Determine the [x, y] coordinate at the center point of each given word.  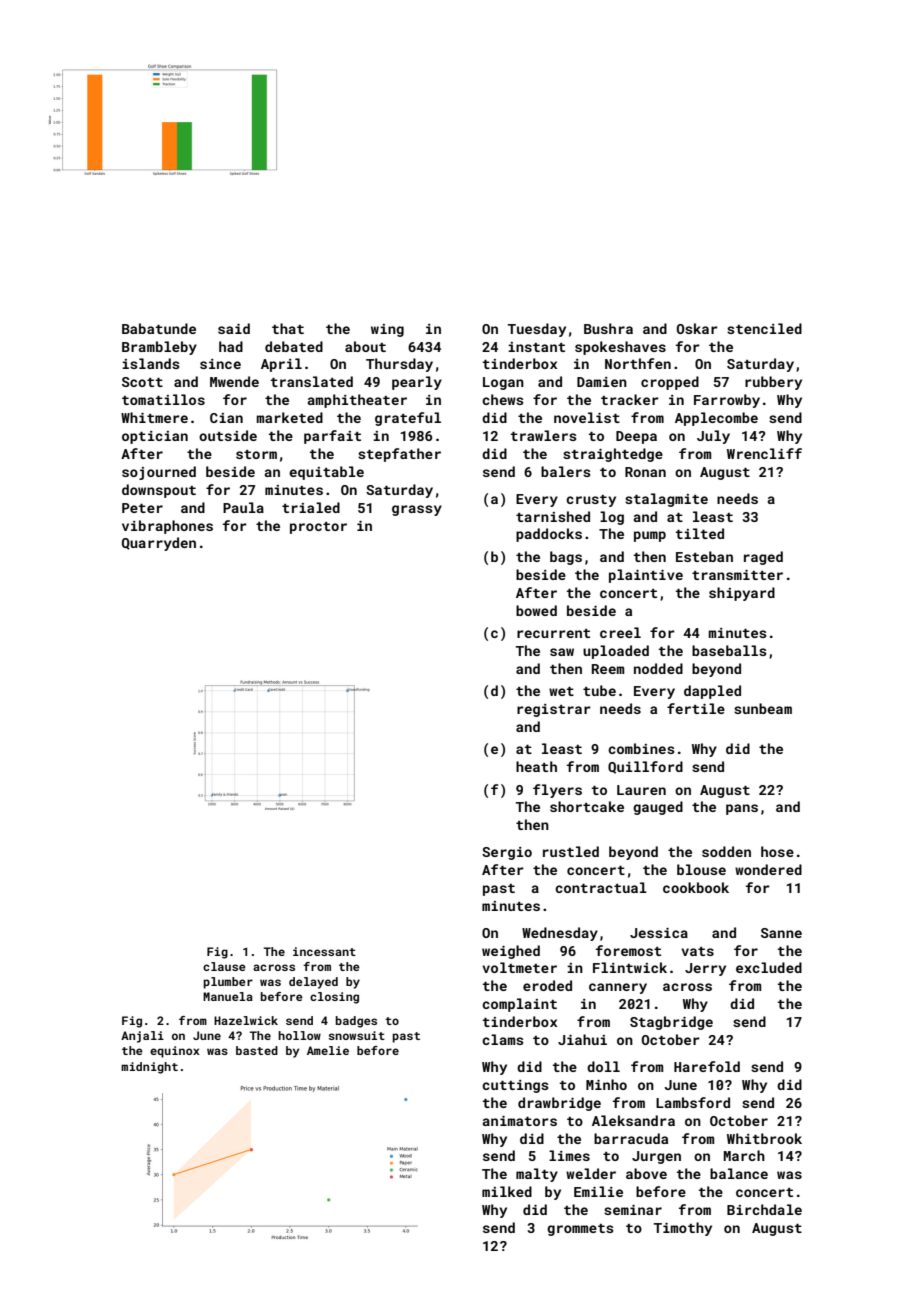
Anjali [142, 1037]
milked [507, 1191]
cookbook [696, 887]
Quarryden [159, 544]
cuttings [515, 1086]
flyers [557, 791]
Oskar [697, 328]
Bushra [608, 328]
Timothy [683, 1229]
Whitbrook [764, 1138]
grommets [580, 1230]
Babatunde [159, 328]
